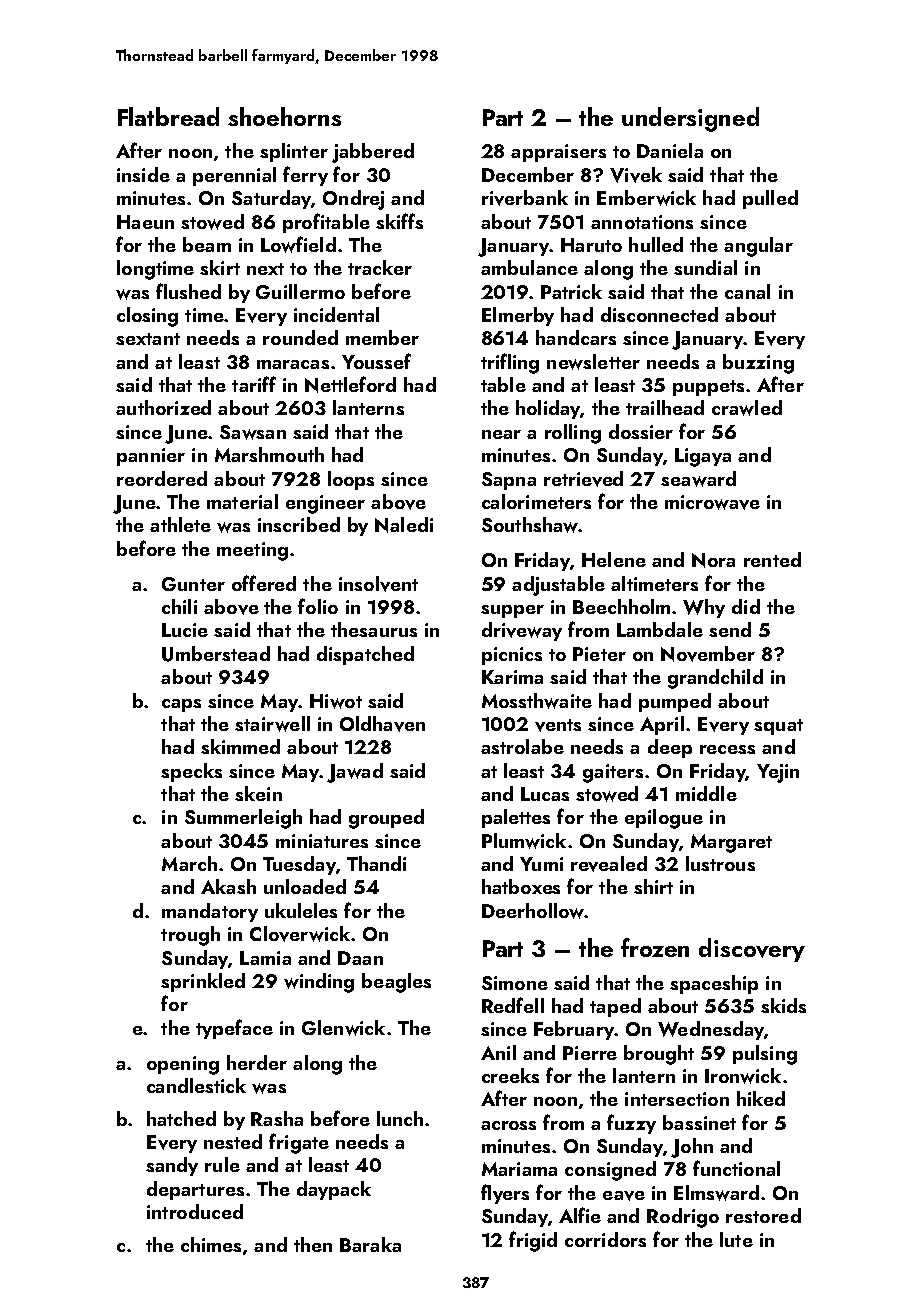  Describe the element at coordinates (655, 947) in the screenshot. I see `frozen` at that location.
